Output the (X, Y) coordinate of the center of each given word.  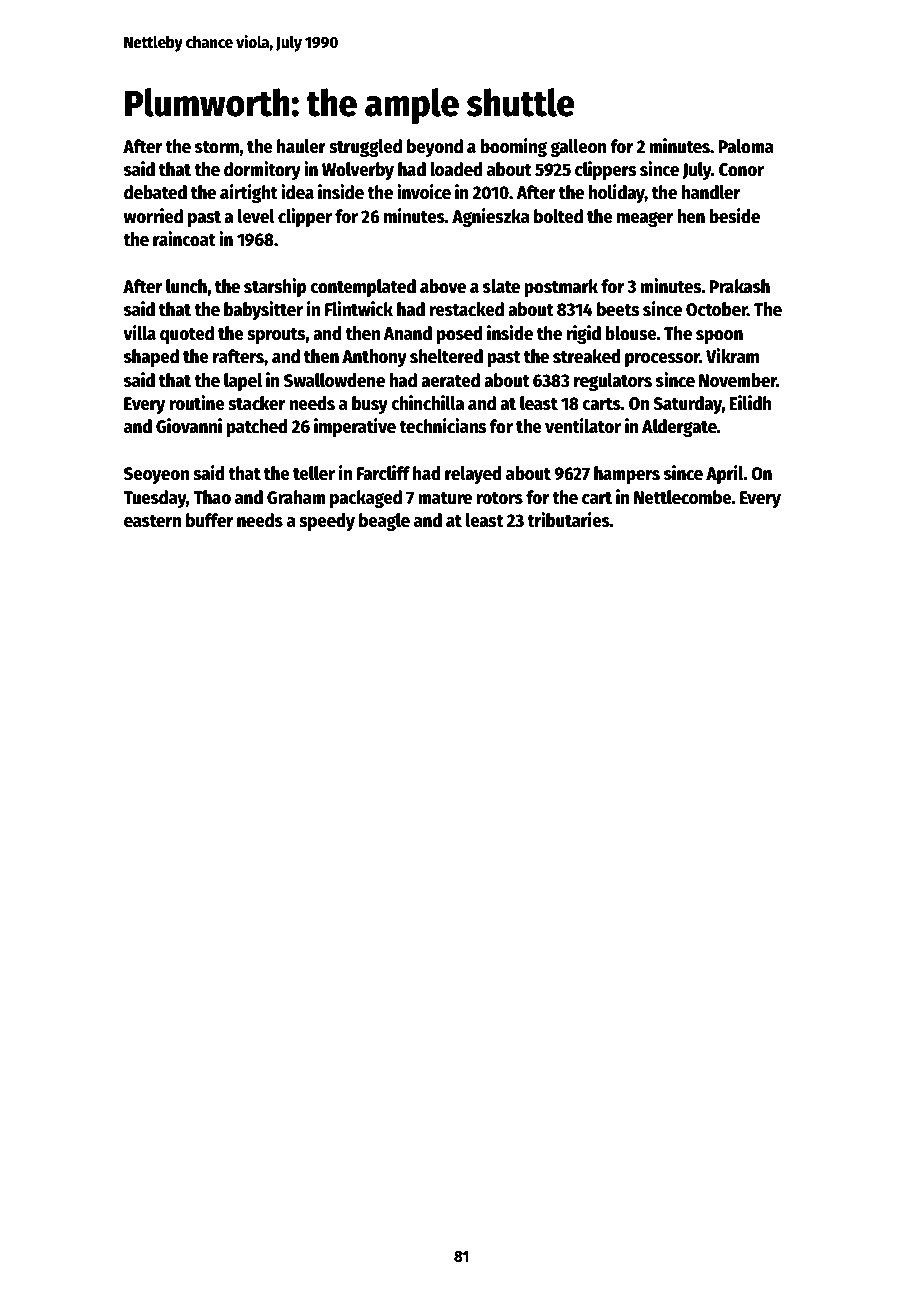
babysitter (263, 310)
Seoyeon (156, 475)
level (256, 216)
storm (217, 147)
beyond (435, 148)
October (716, 309)
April (725, 474)
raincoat (184, 239)
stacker (256, 403)
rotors (499, 498)
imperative (355, 427)
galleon (578, 148)
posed (459, 335)
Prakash (739, 286)
